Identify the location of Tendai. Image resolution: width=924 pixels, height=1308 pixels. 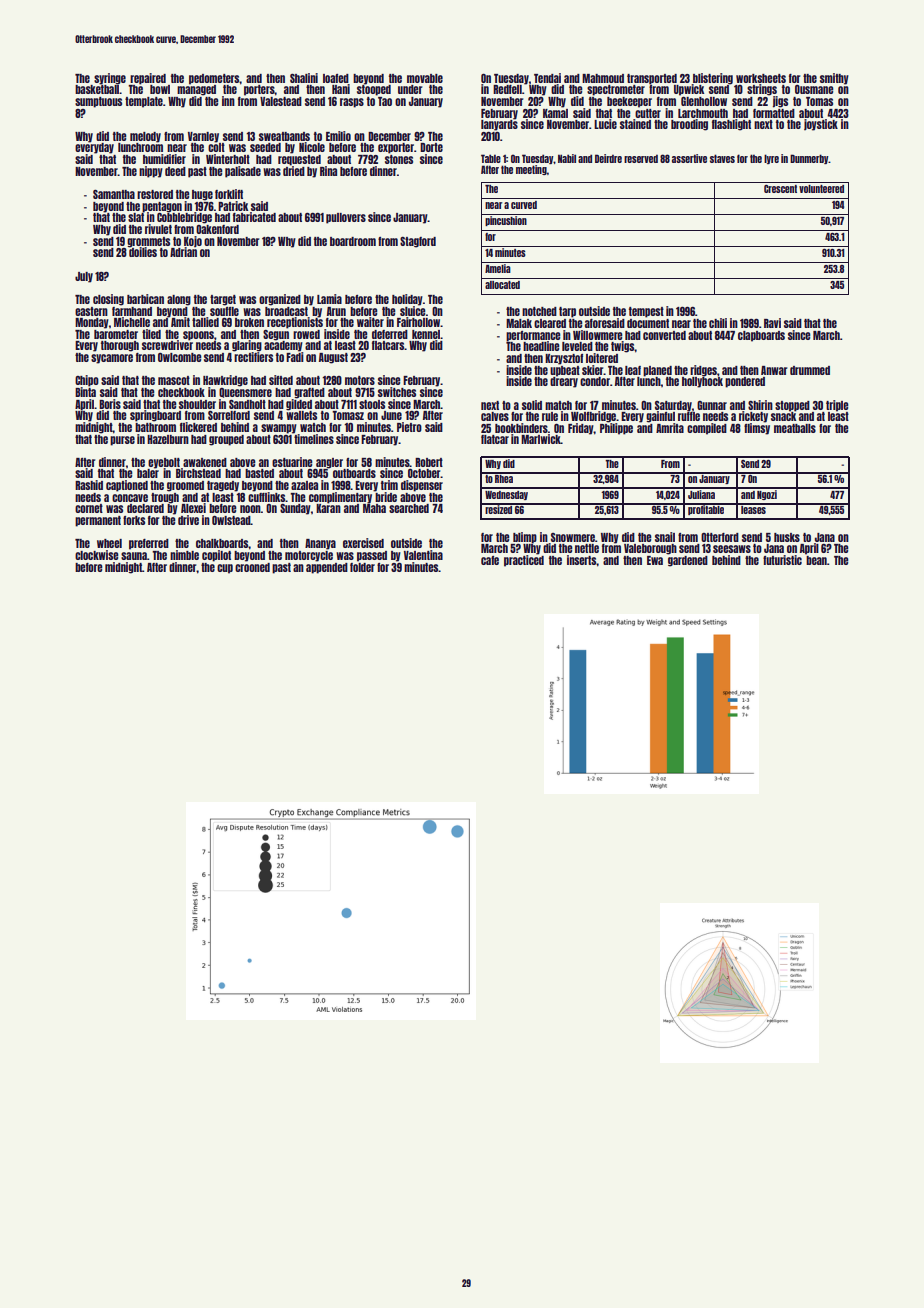
(547, 78).
